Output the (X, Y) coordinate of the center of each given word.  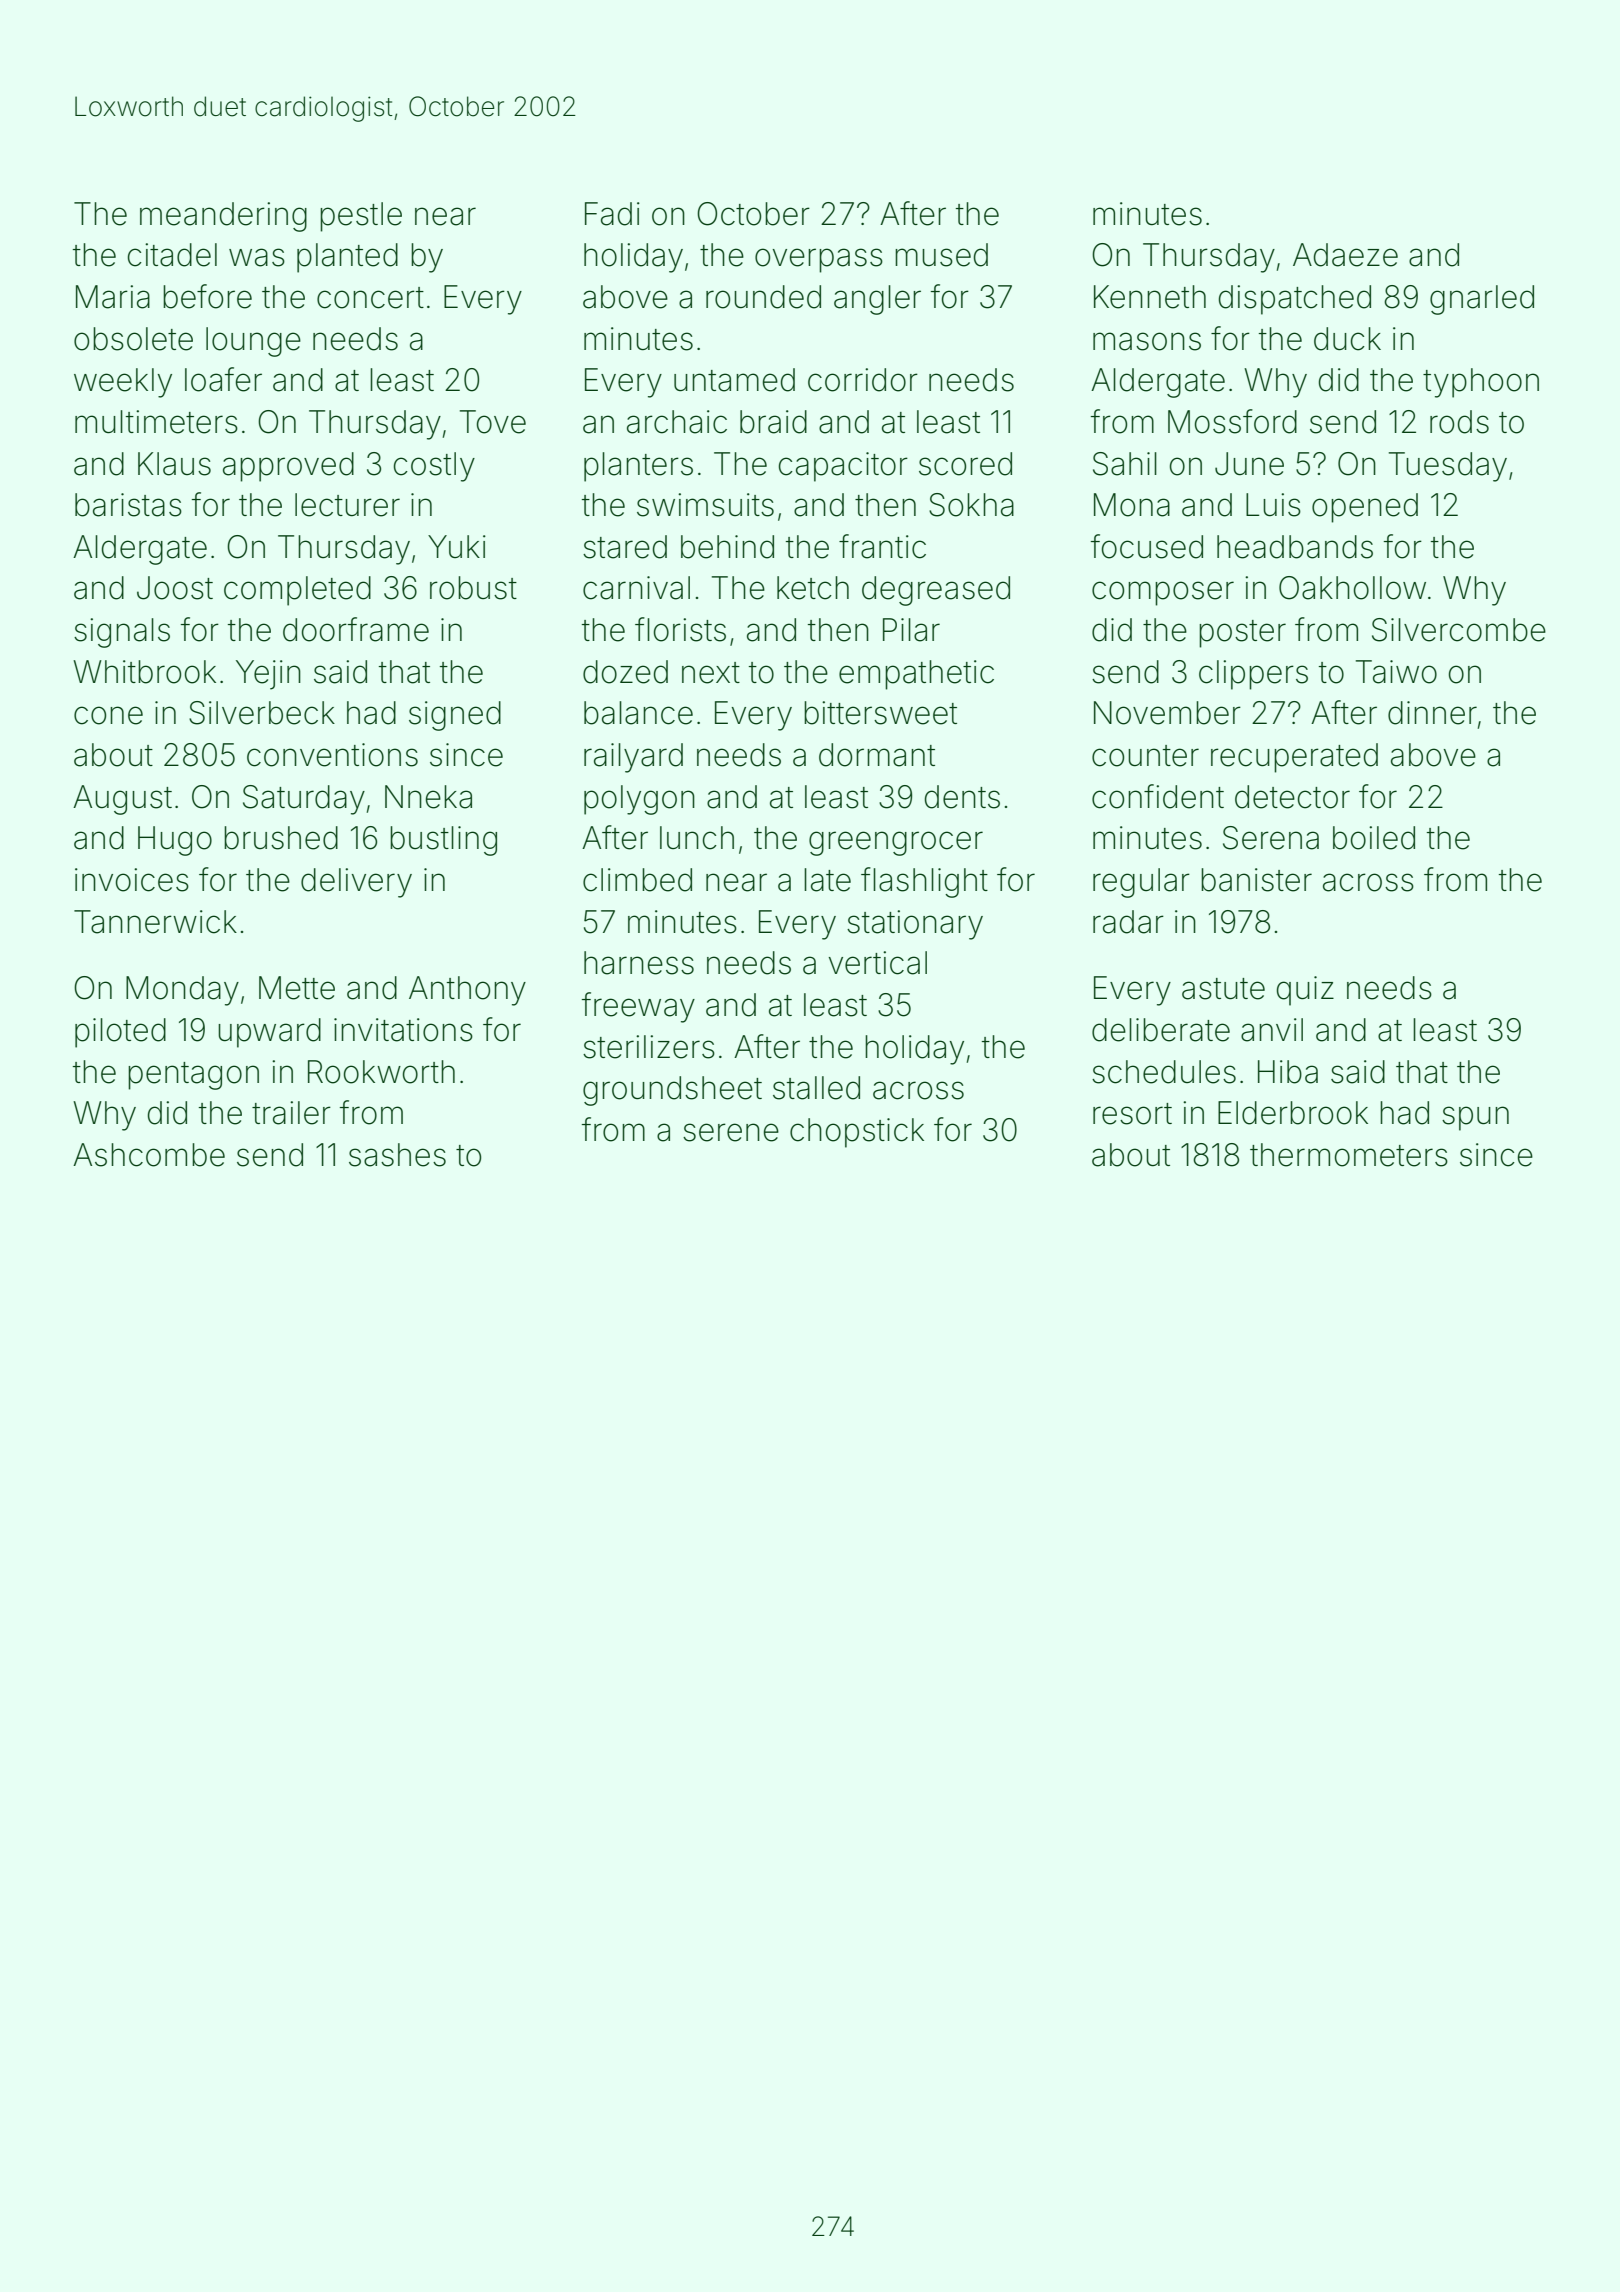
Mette (297, 988)
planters (638, 467)
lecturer (347, 505)
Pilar (911, 630)
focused (1147, 546)
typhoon (1481, 383)
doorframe (356, 629)
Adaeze (1345, 255)
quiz (1305, 991)
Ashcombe (149, 1155)
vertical (878, 963)
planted (347, 258)
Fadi (612, 214)
